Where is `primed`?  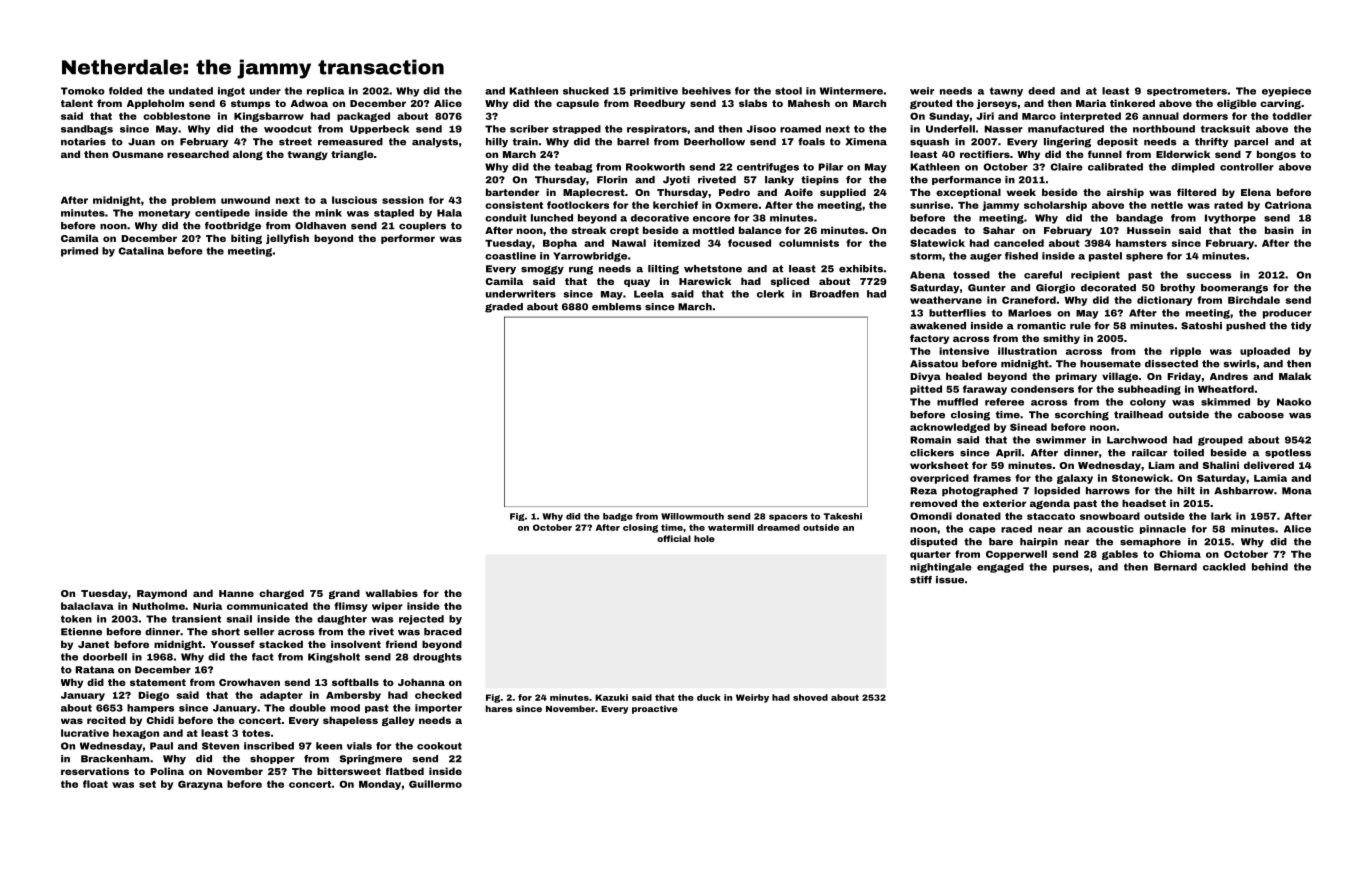 primed is located at coordinates (79, 252).
